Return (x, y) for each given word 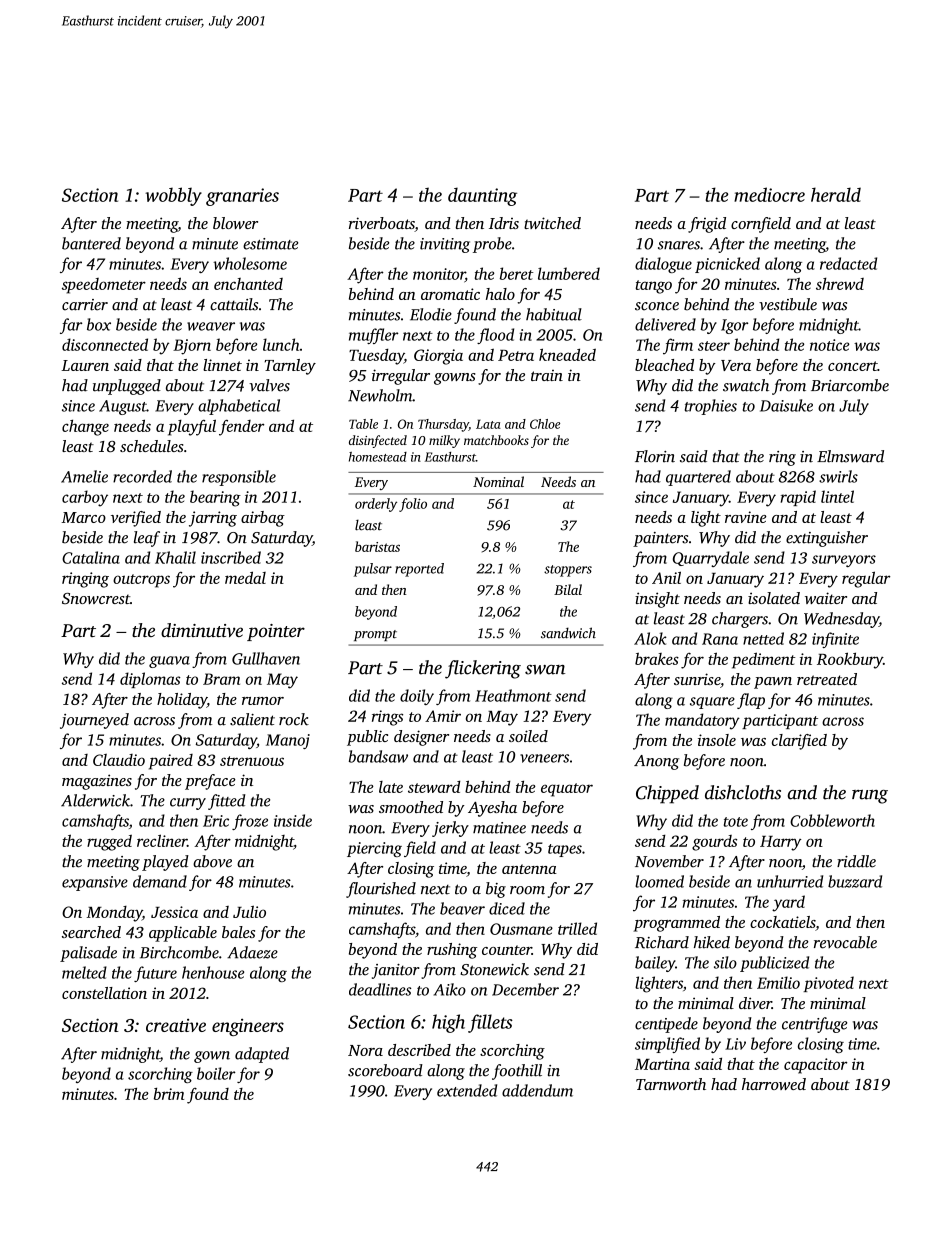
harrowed (774, 1084)
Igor (734, 326)
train (547, 375)
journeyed (94, 721)
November (669, 861)
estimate (270, 244)
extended (467, 1090)
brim (169, 1094)
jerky (450, 829)
